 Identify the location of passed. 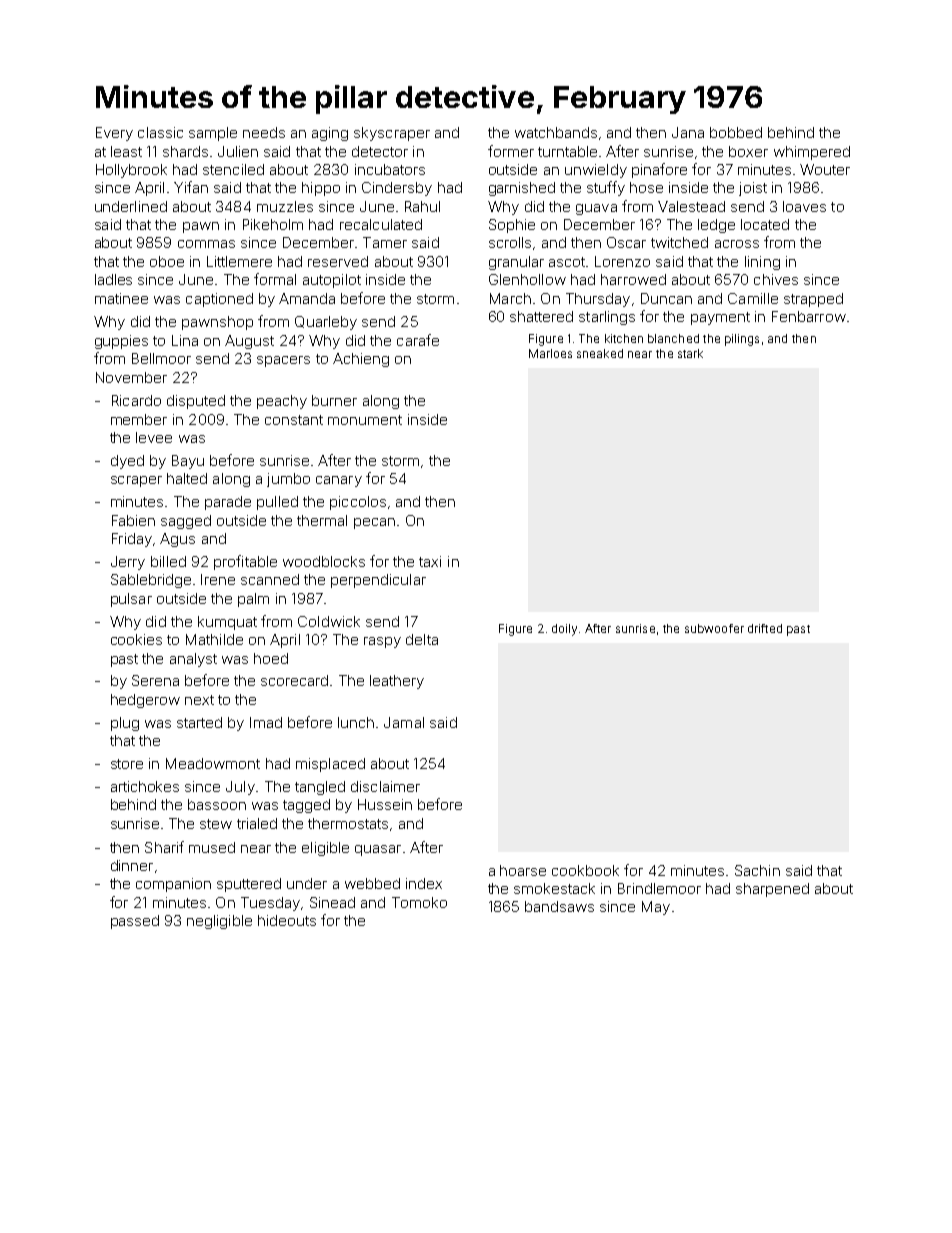
(135, 922).
